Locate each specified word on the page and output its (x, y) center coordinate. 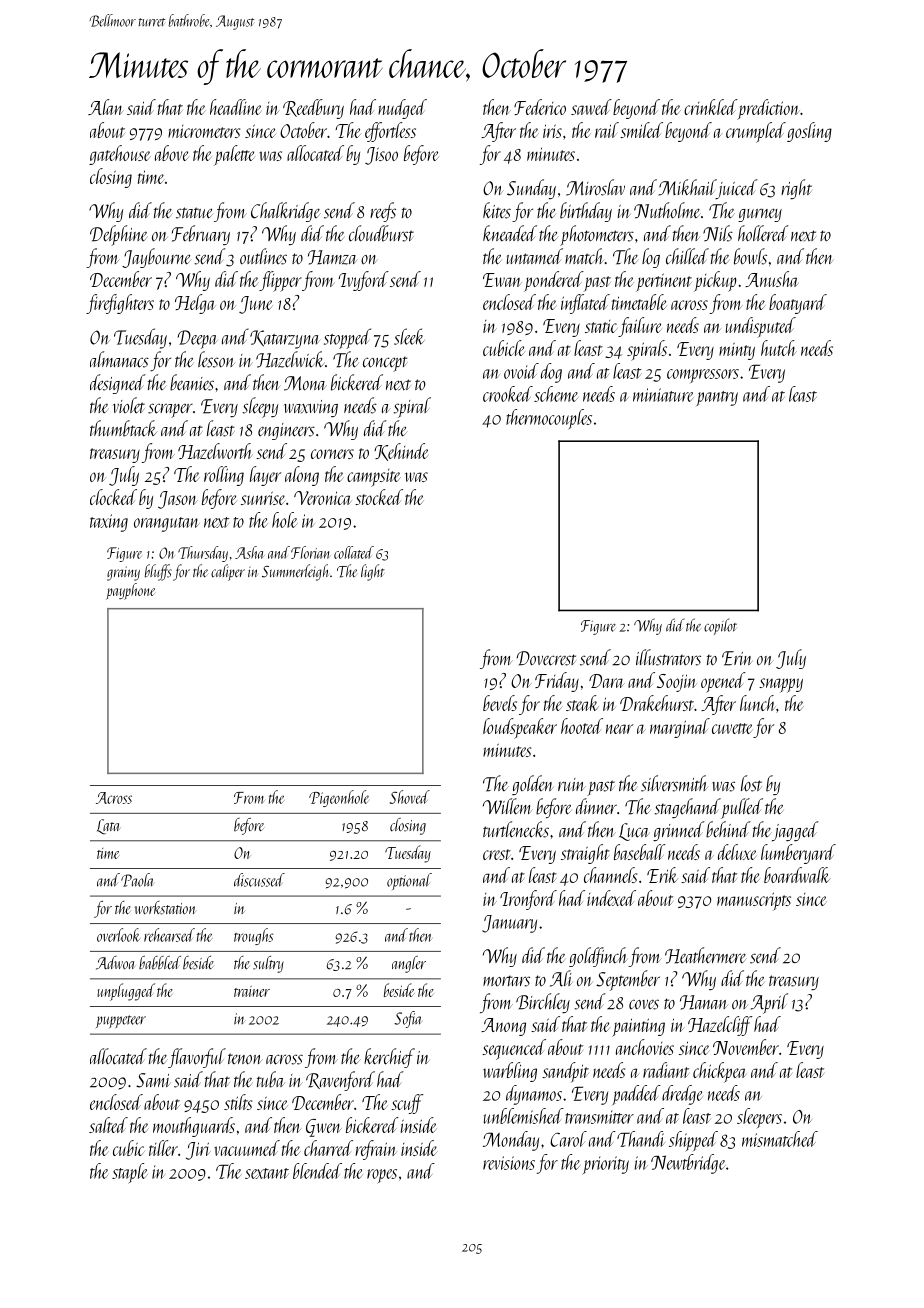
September (628, 980)
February (201, 235)
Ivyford (364, 281)
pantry (717, 398)
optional (409, 881)
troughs (253, 936)
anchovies (645, 1047)
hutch (779, 348)
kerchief (389, 1058)
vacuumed (247, 1148)
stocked (379, 497)
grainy (123, 573)
